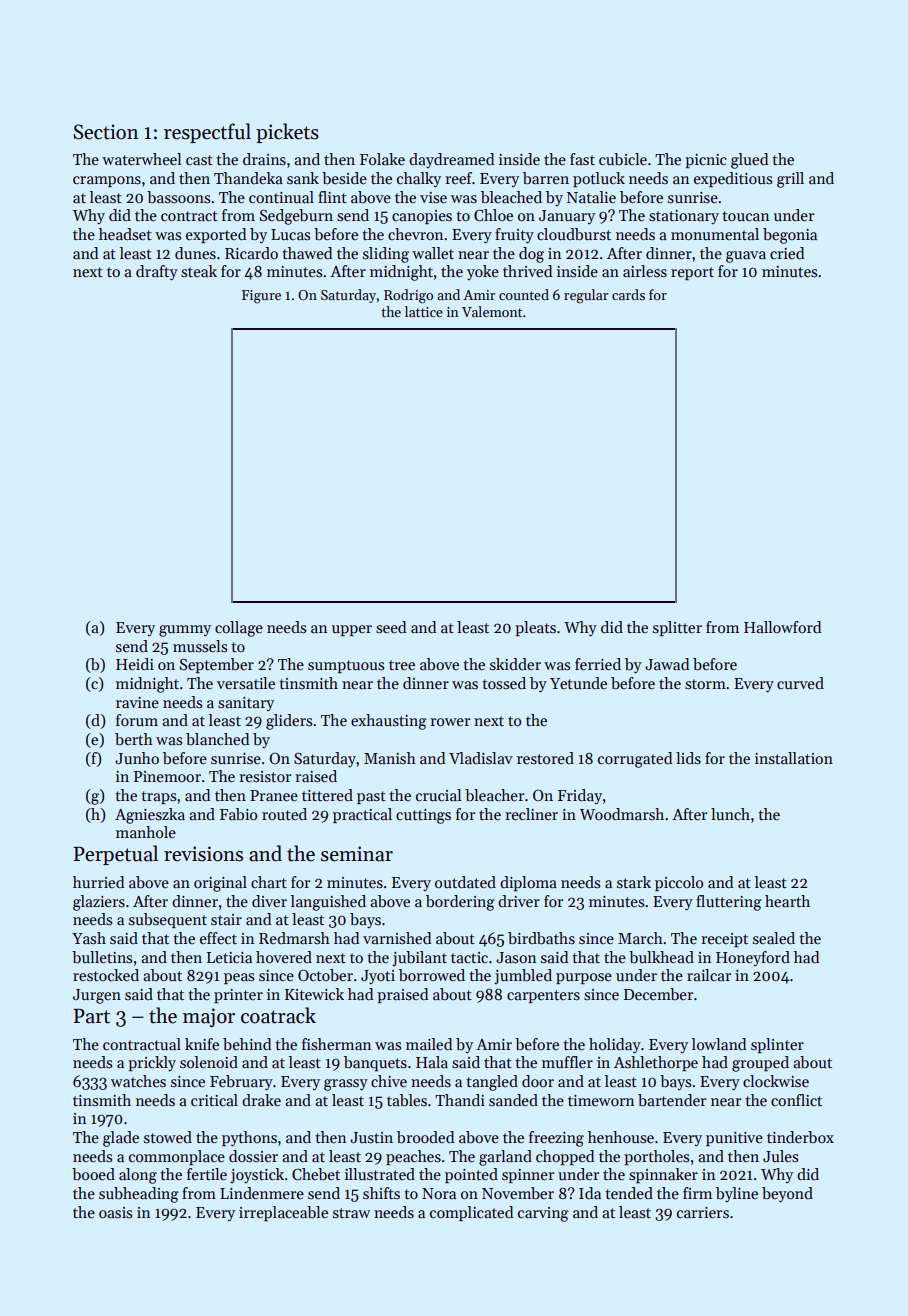 The height and width of the image is (1316, 908). I want to click on complicated, so click(471, 1213).
